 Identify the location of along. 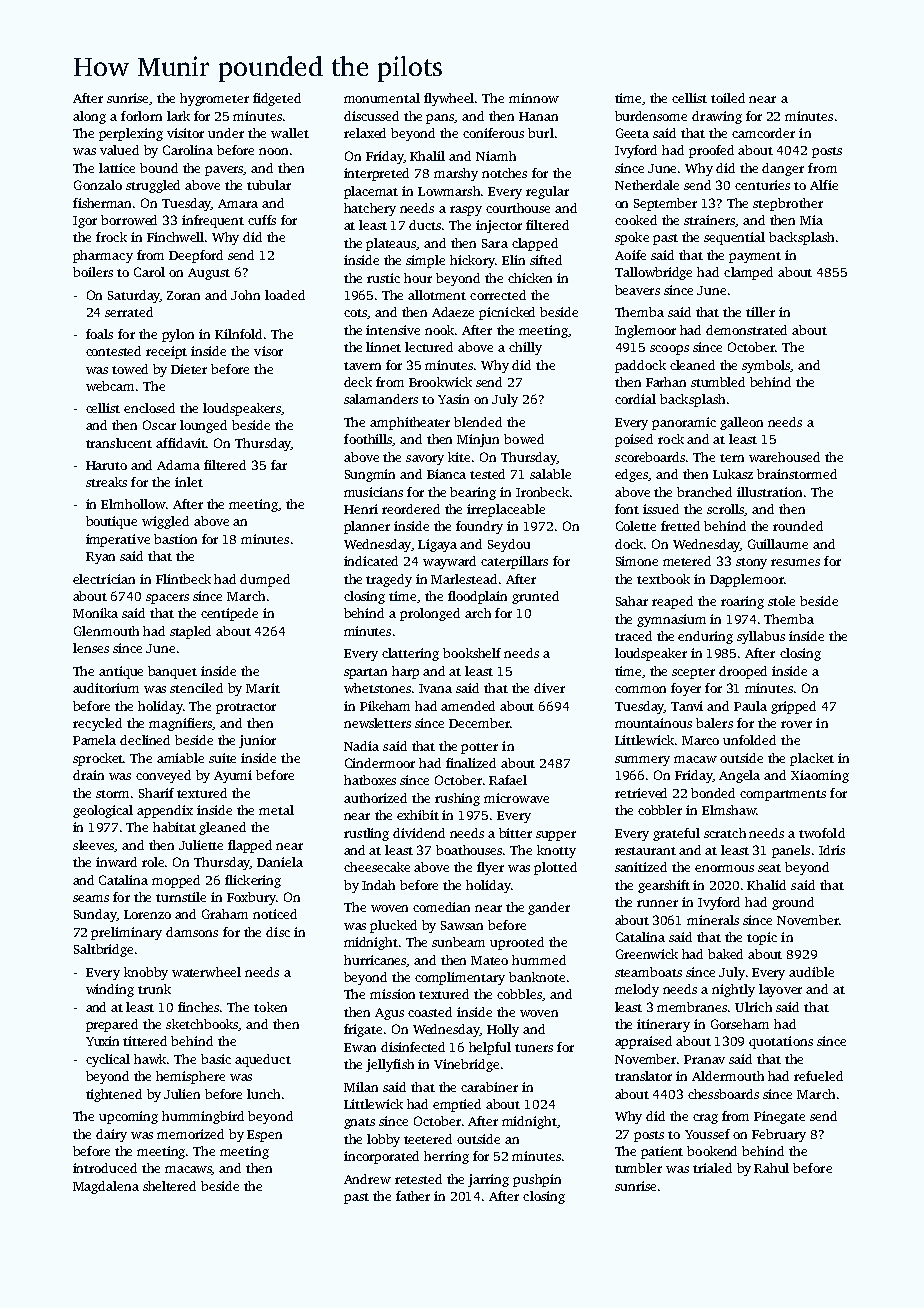
(89, 117).
